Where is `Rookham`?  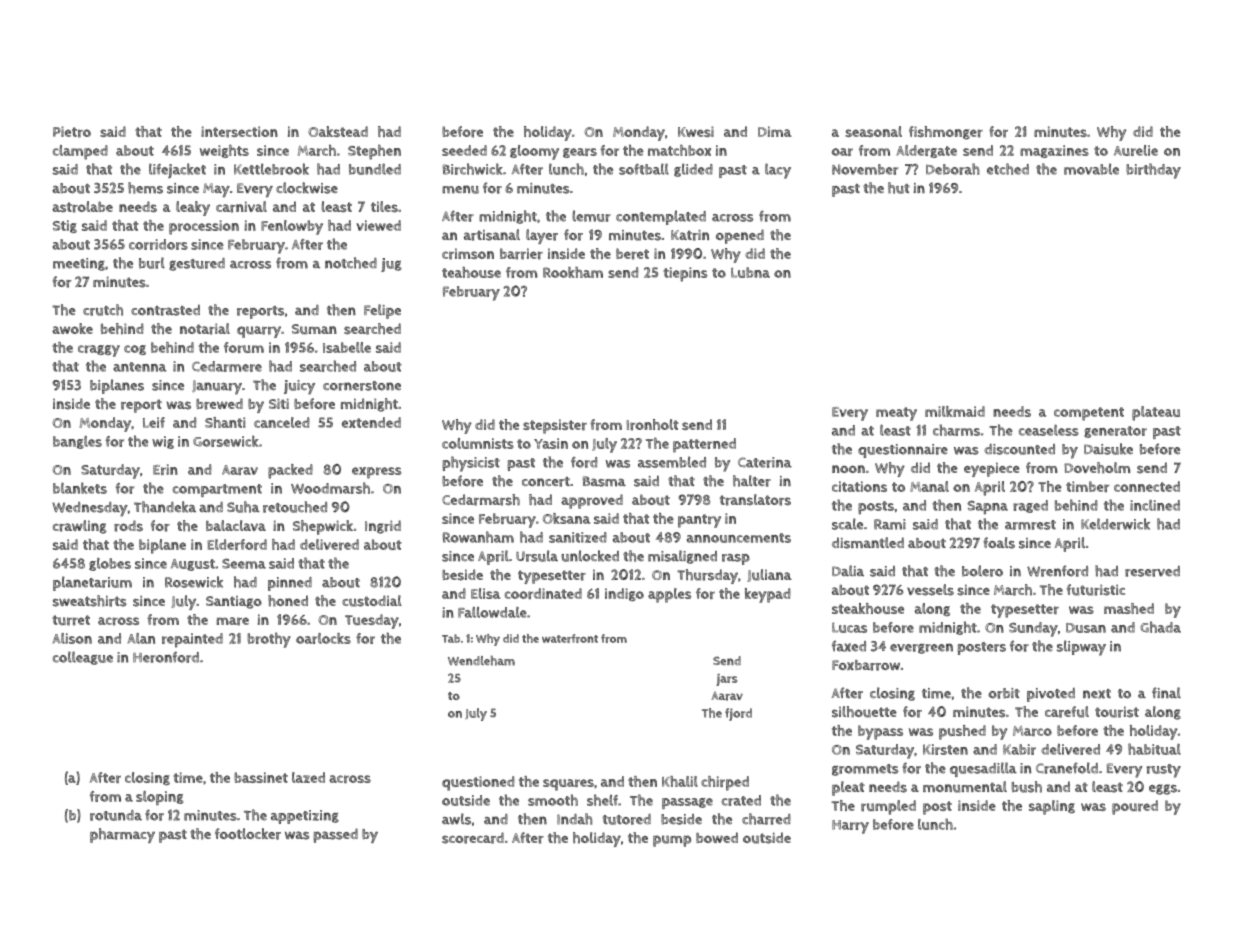 Rookham is located at coordinates (573, 272).
